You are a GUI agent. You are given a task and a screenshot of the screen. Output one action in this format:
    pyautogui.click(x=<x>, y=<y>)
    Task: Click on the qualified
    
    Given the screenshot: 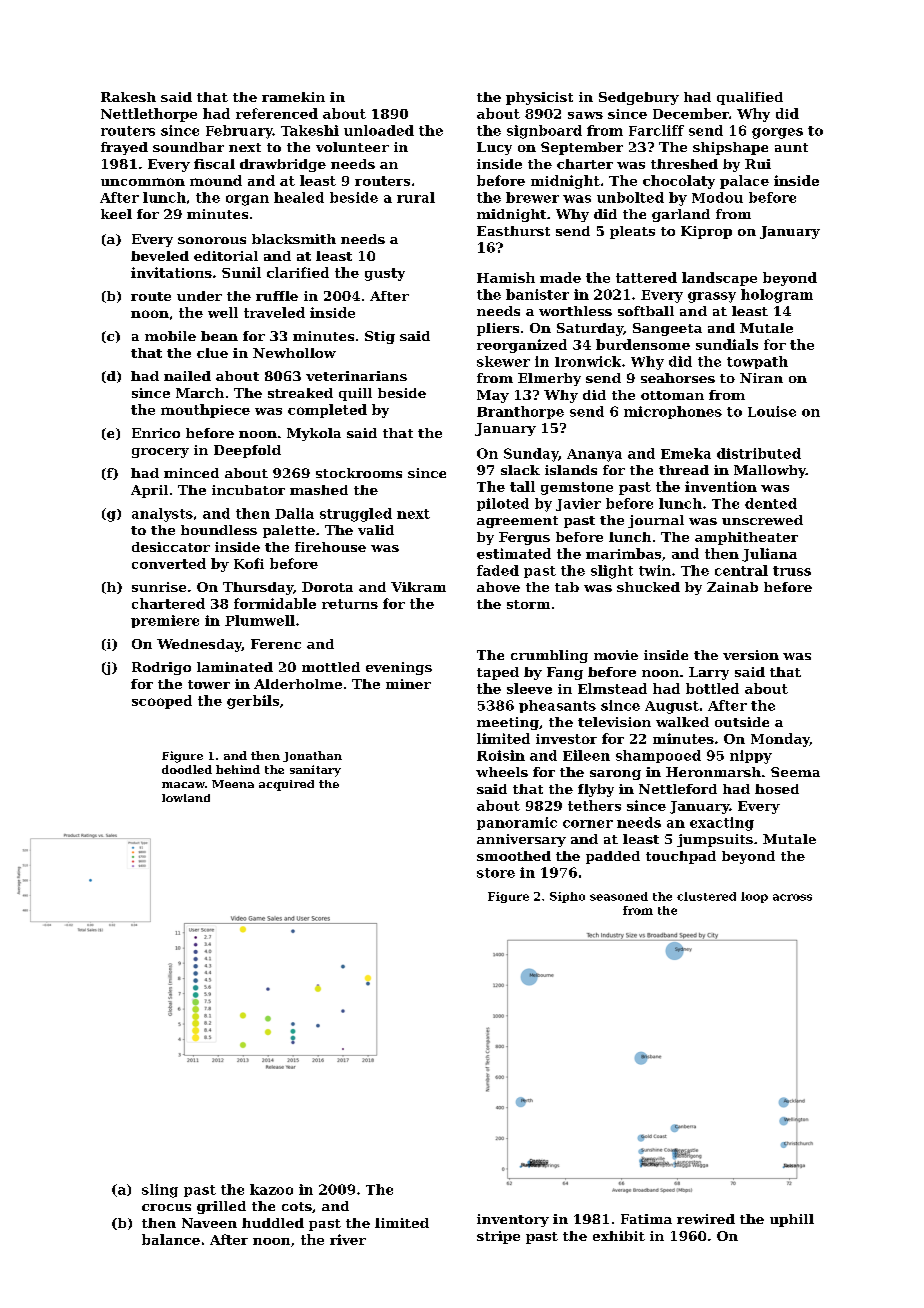 What is the action you would take?
    pyautogui.click(x=750, y=98)
